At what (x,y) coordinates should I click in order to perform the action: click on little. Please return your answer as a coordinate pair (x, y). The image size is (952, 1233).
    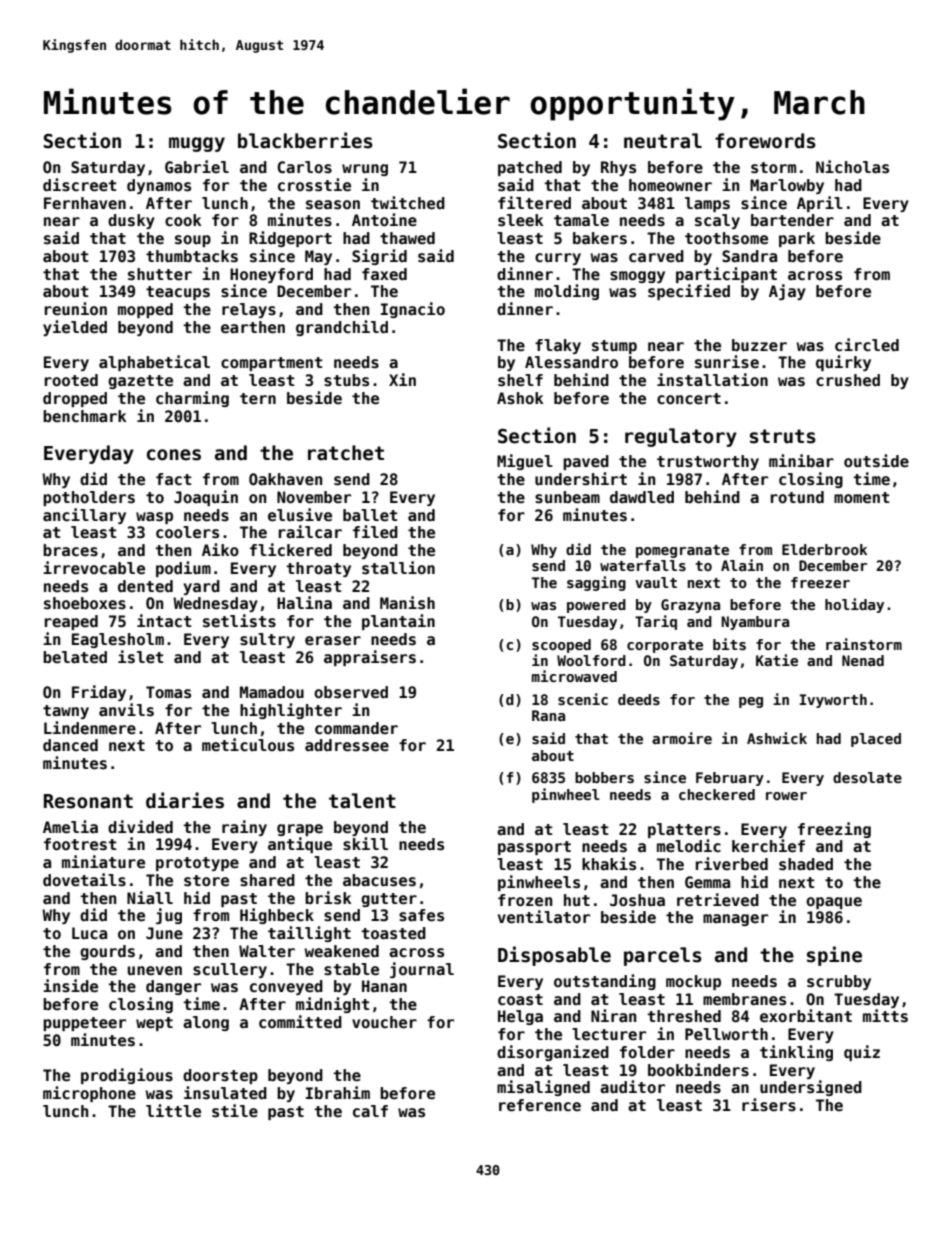
    Looking at the image, I should click on (173, 1111).
